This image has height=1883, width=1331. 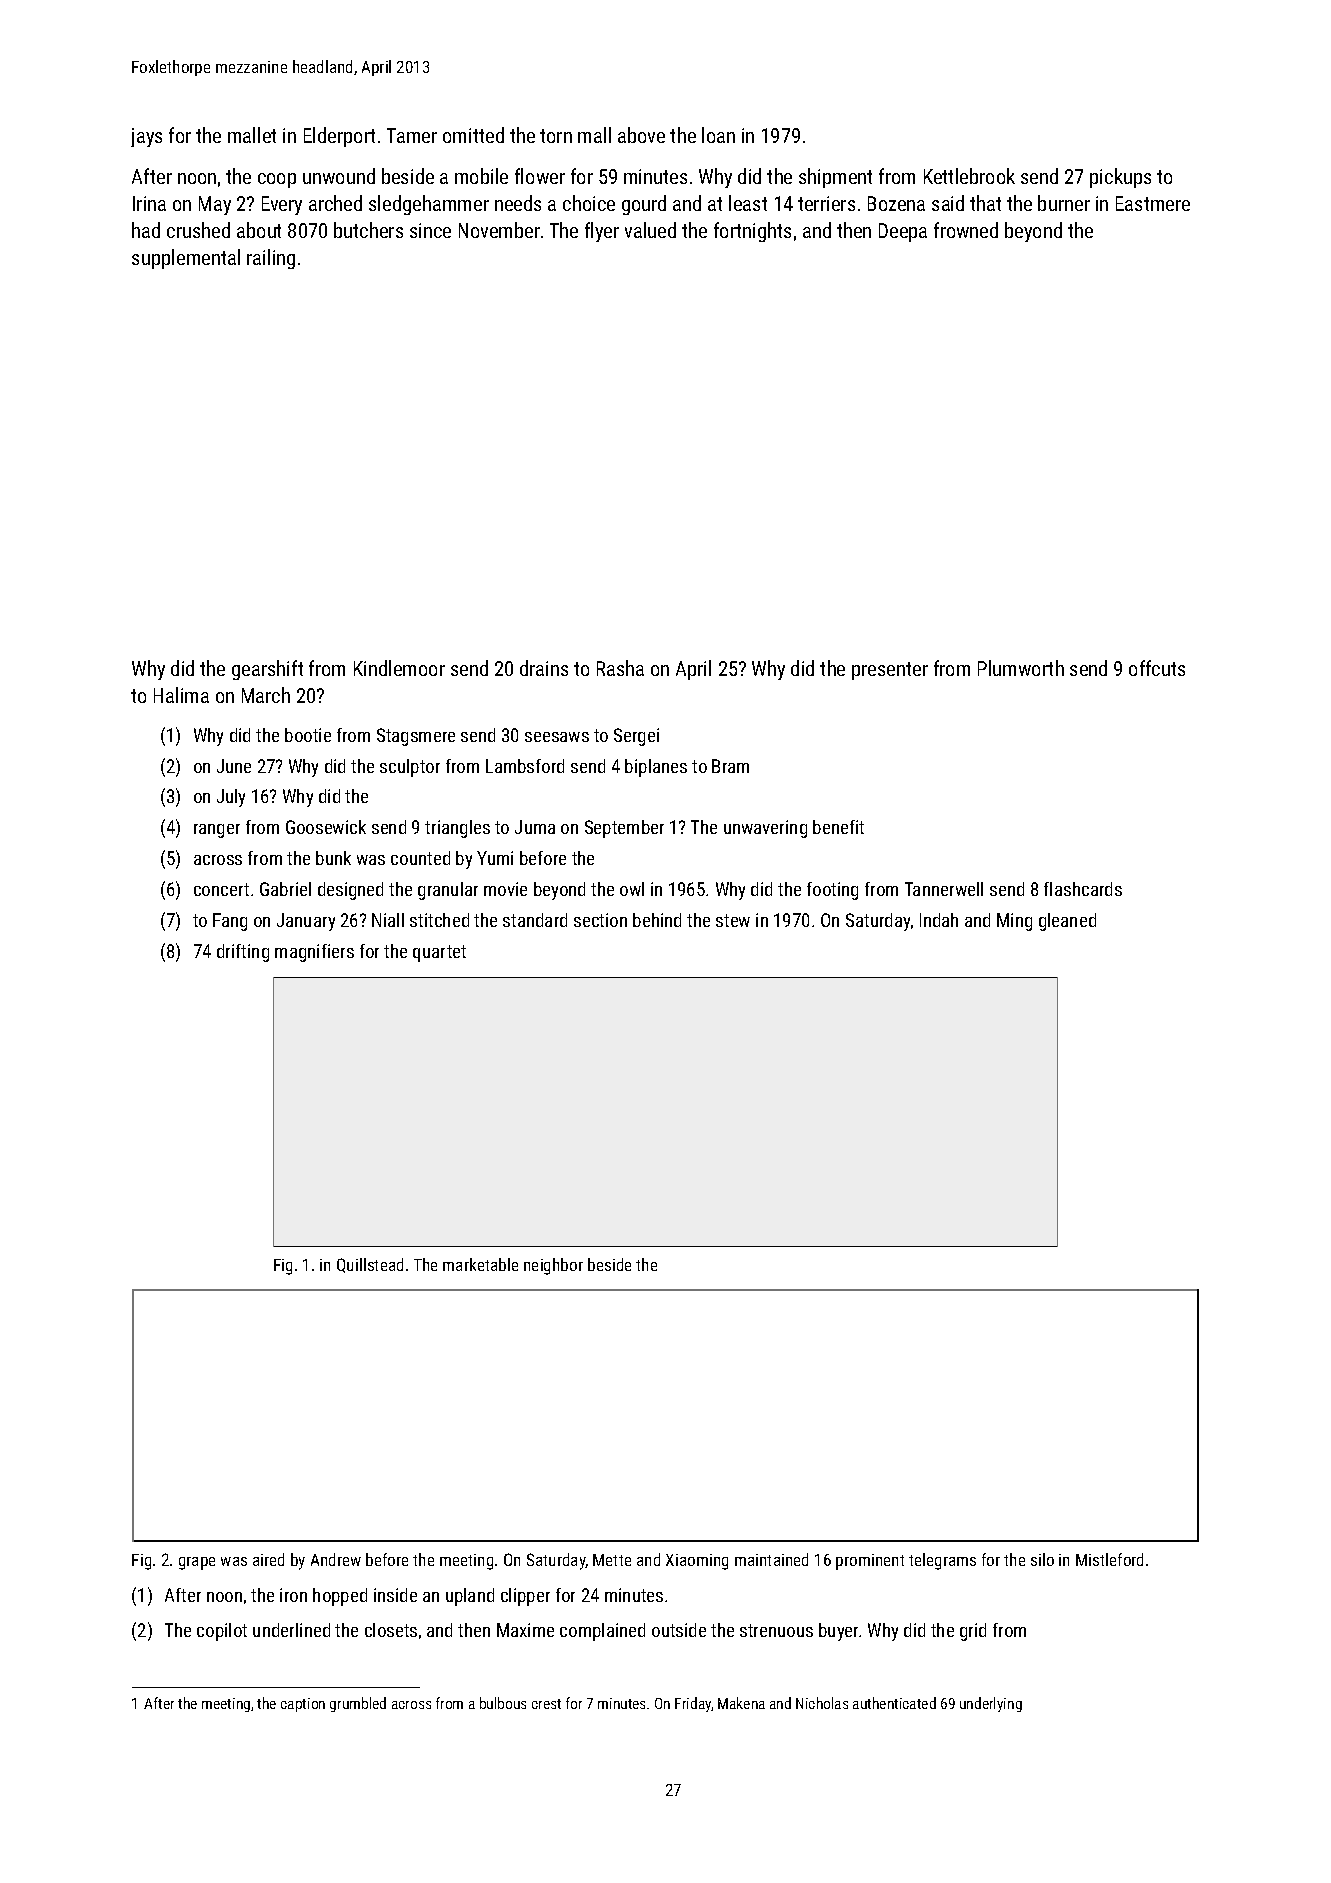 What do you see at coordinates (314, 953) in the image?
I see `magnifiers` at bounding box center [314, 953].
